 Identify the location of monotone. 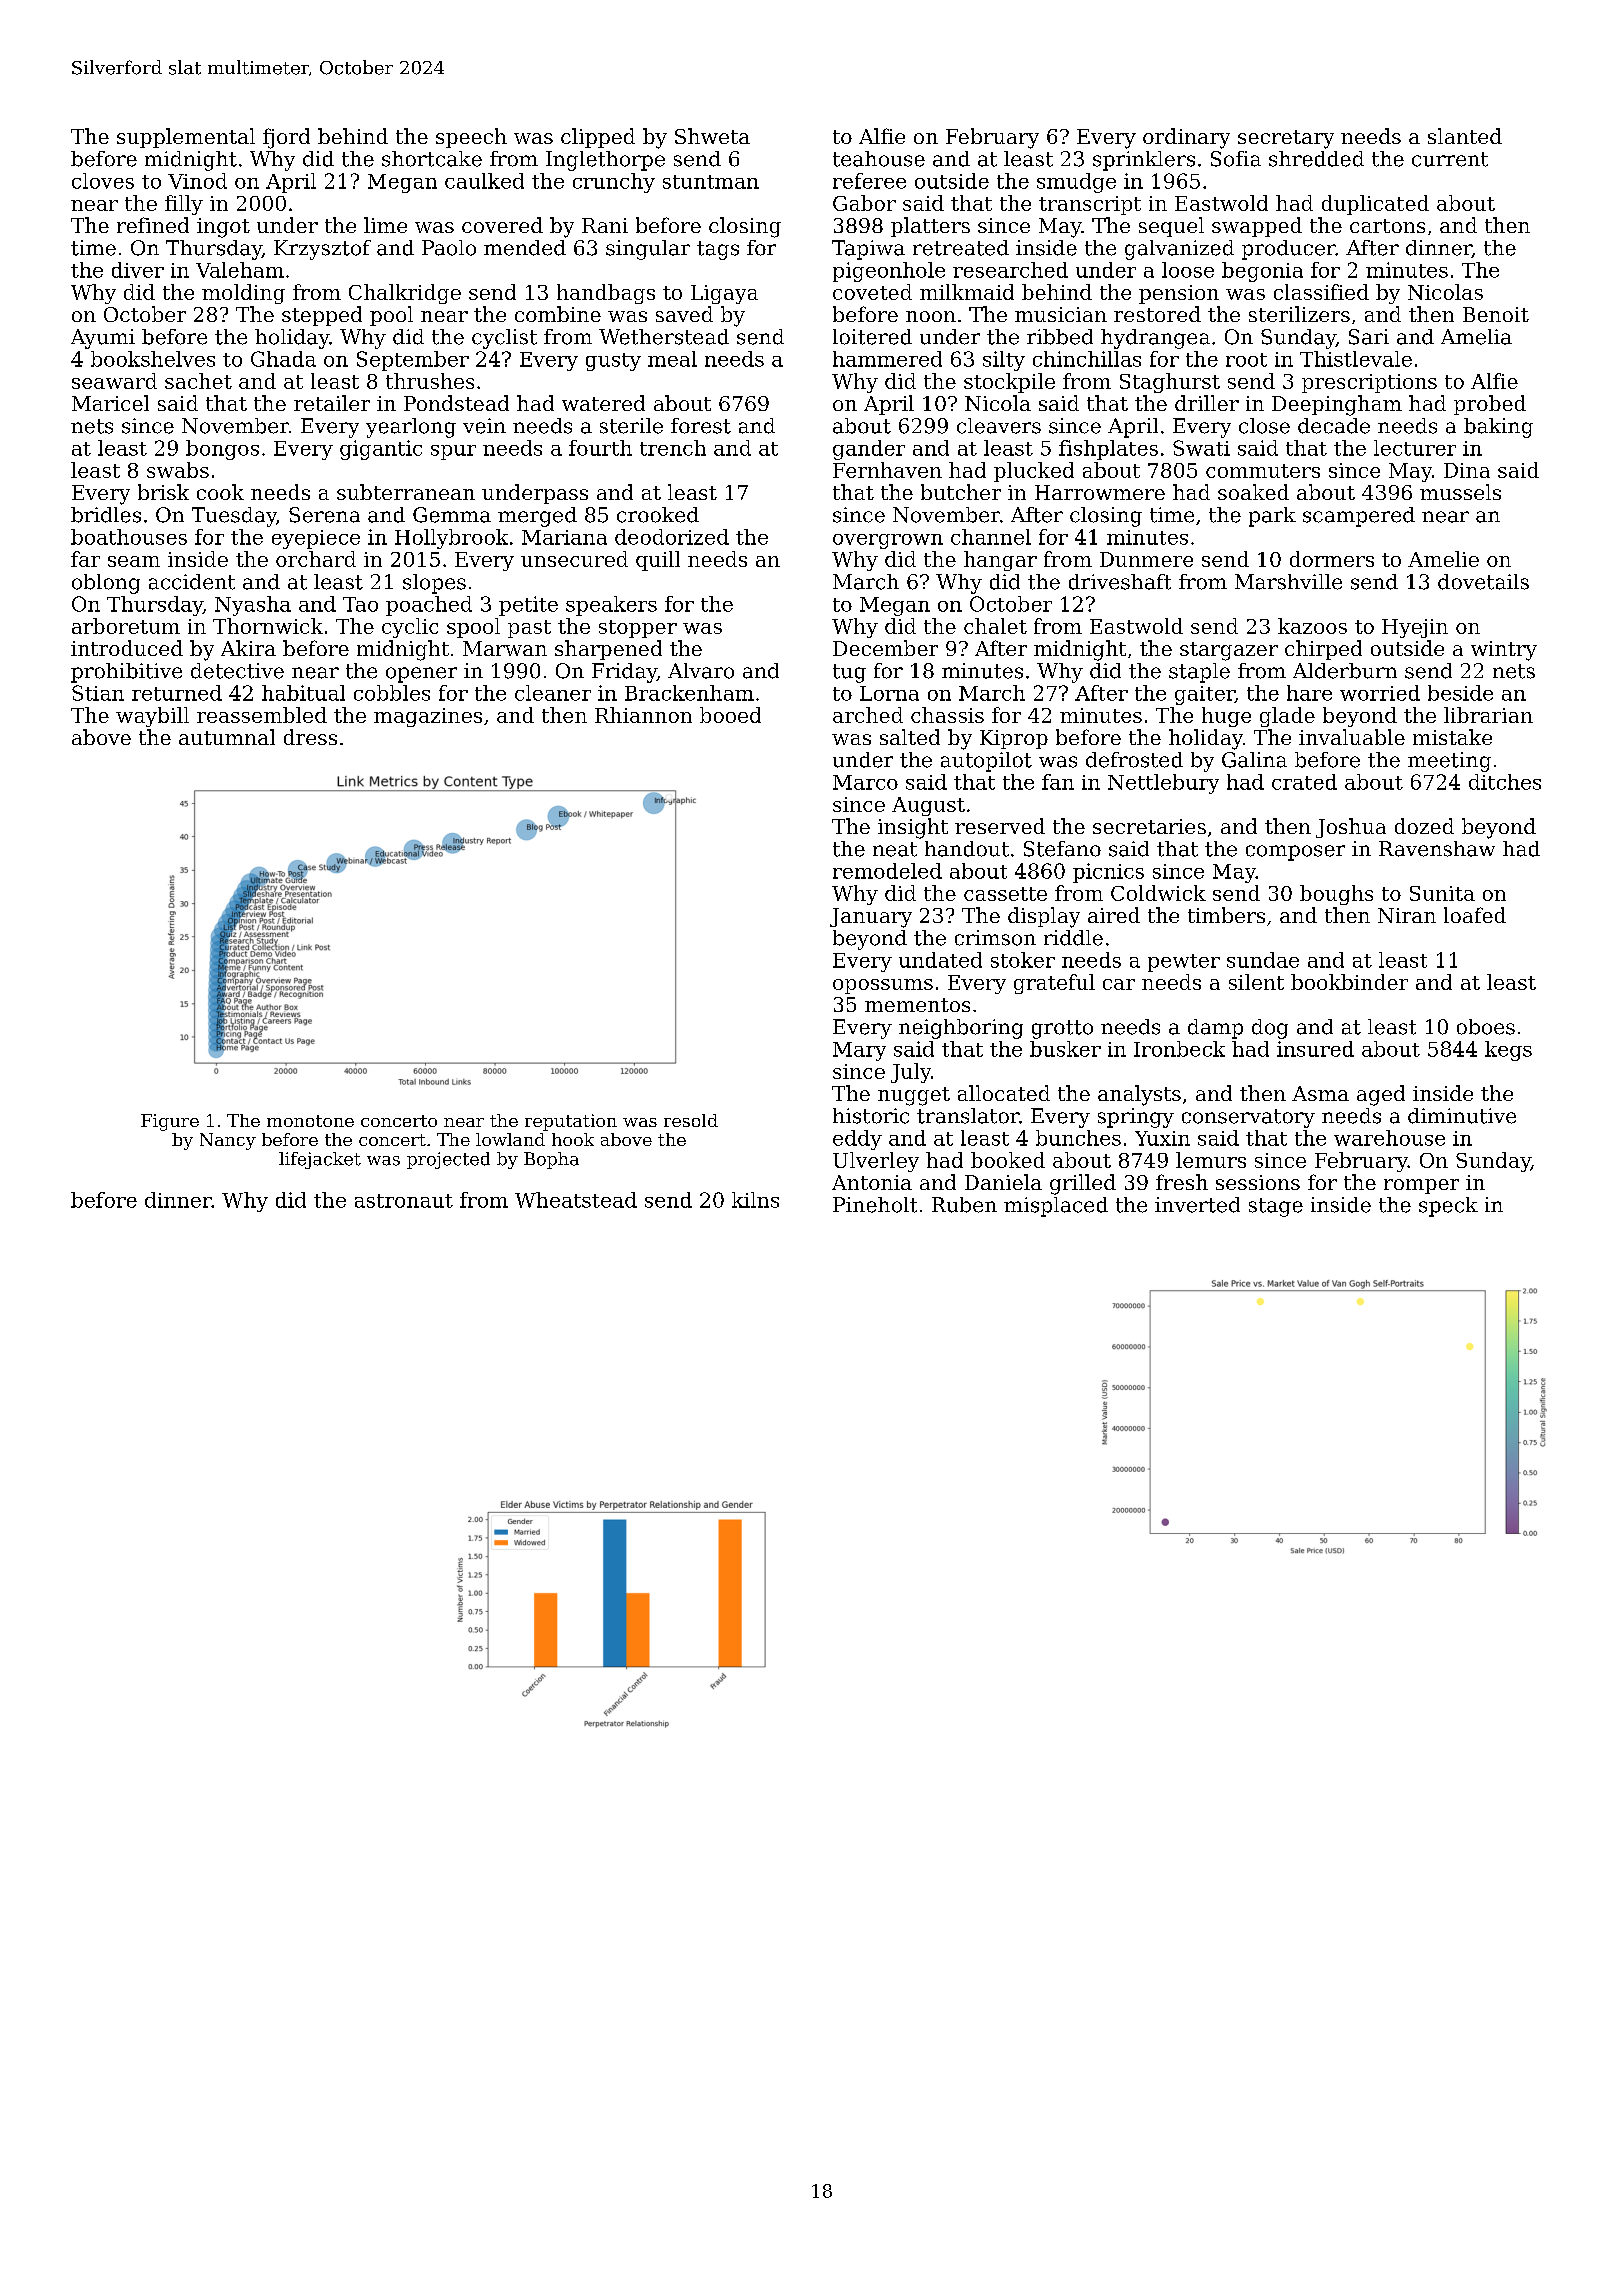
(310, 1121).
